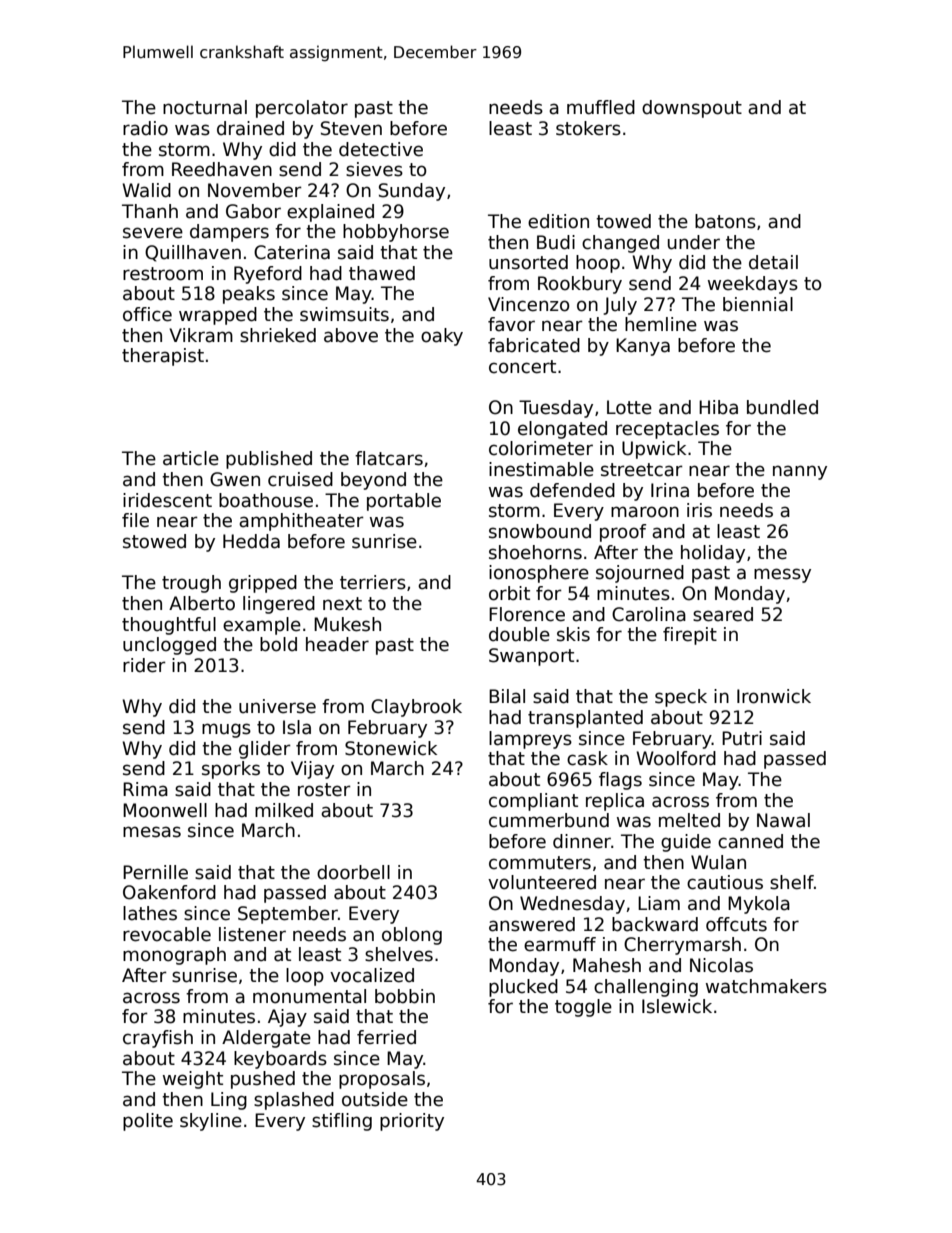  What do you see at coordinates (294, 1101) in the page?
I see `splashed` at bounding box center [294, 1101].
